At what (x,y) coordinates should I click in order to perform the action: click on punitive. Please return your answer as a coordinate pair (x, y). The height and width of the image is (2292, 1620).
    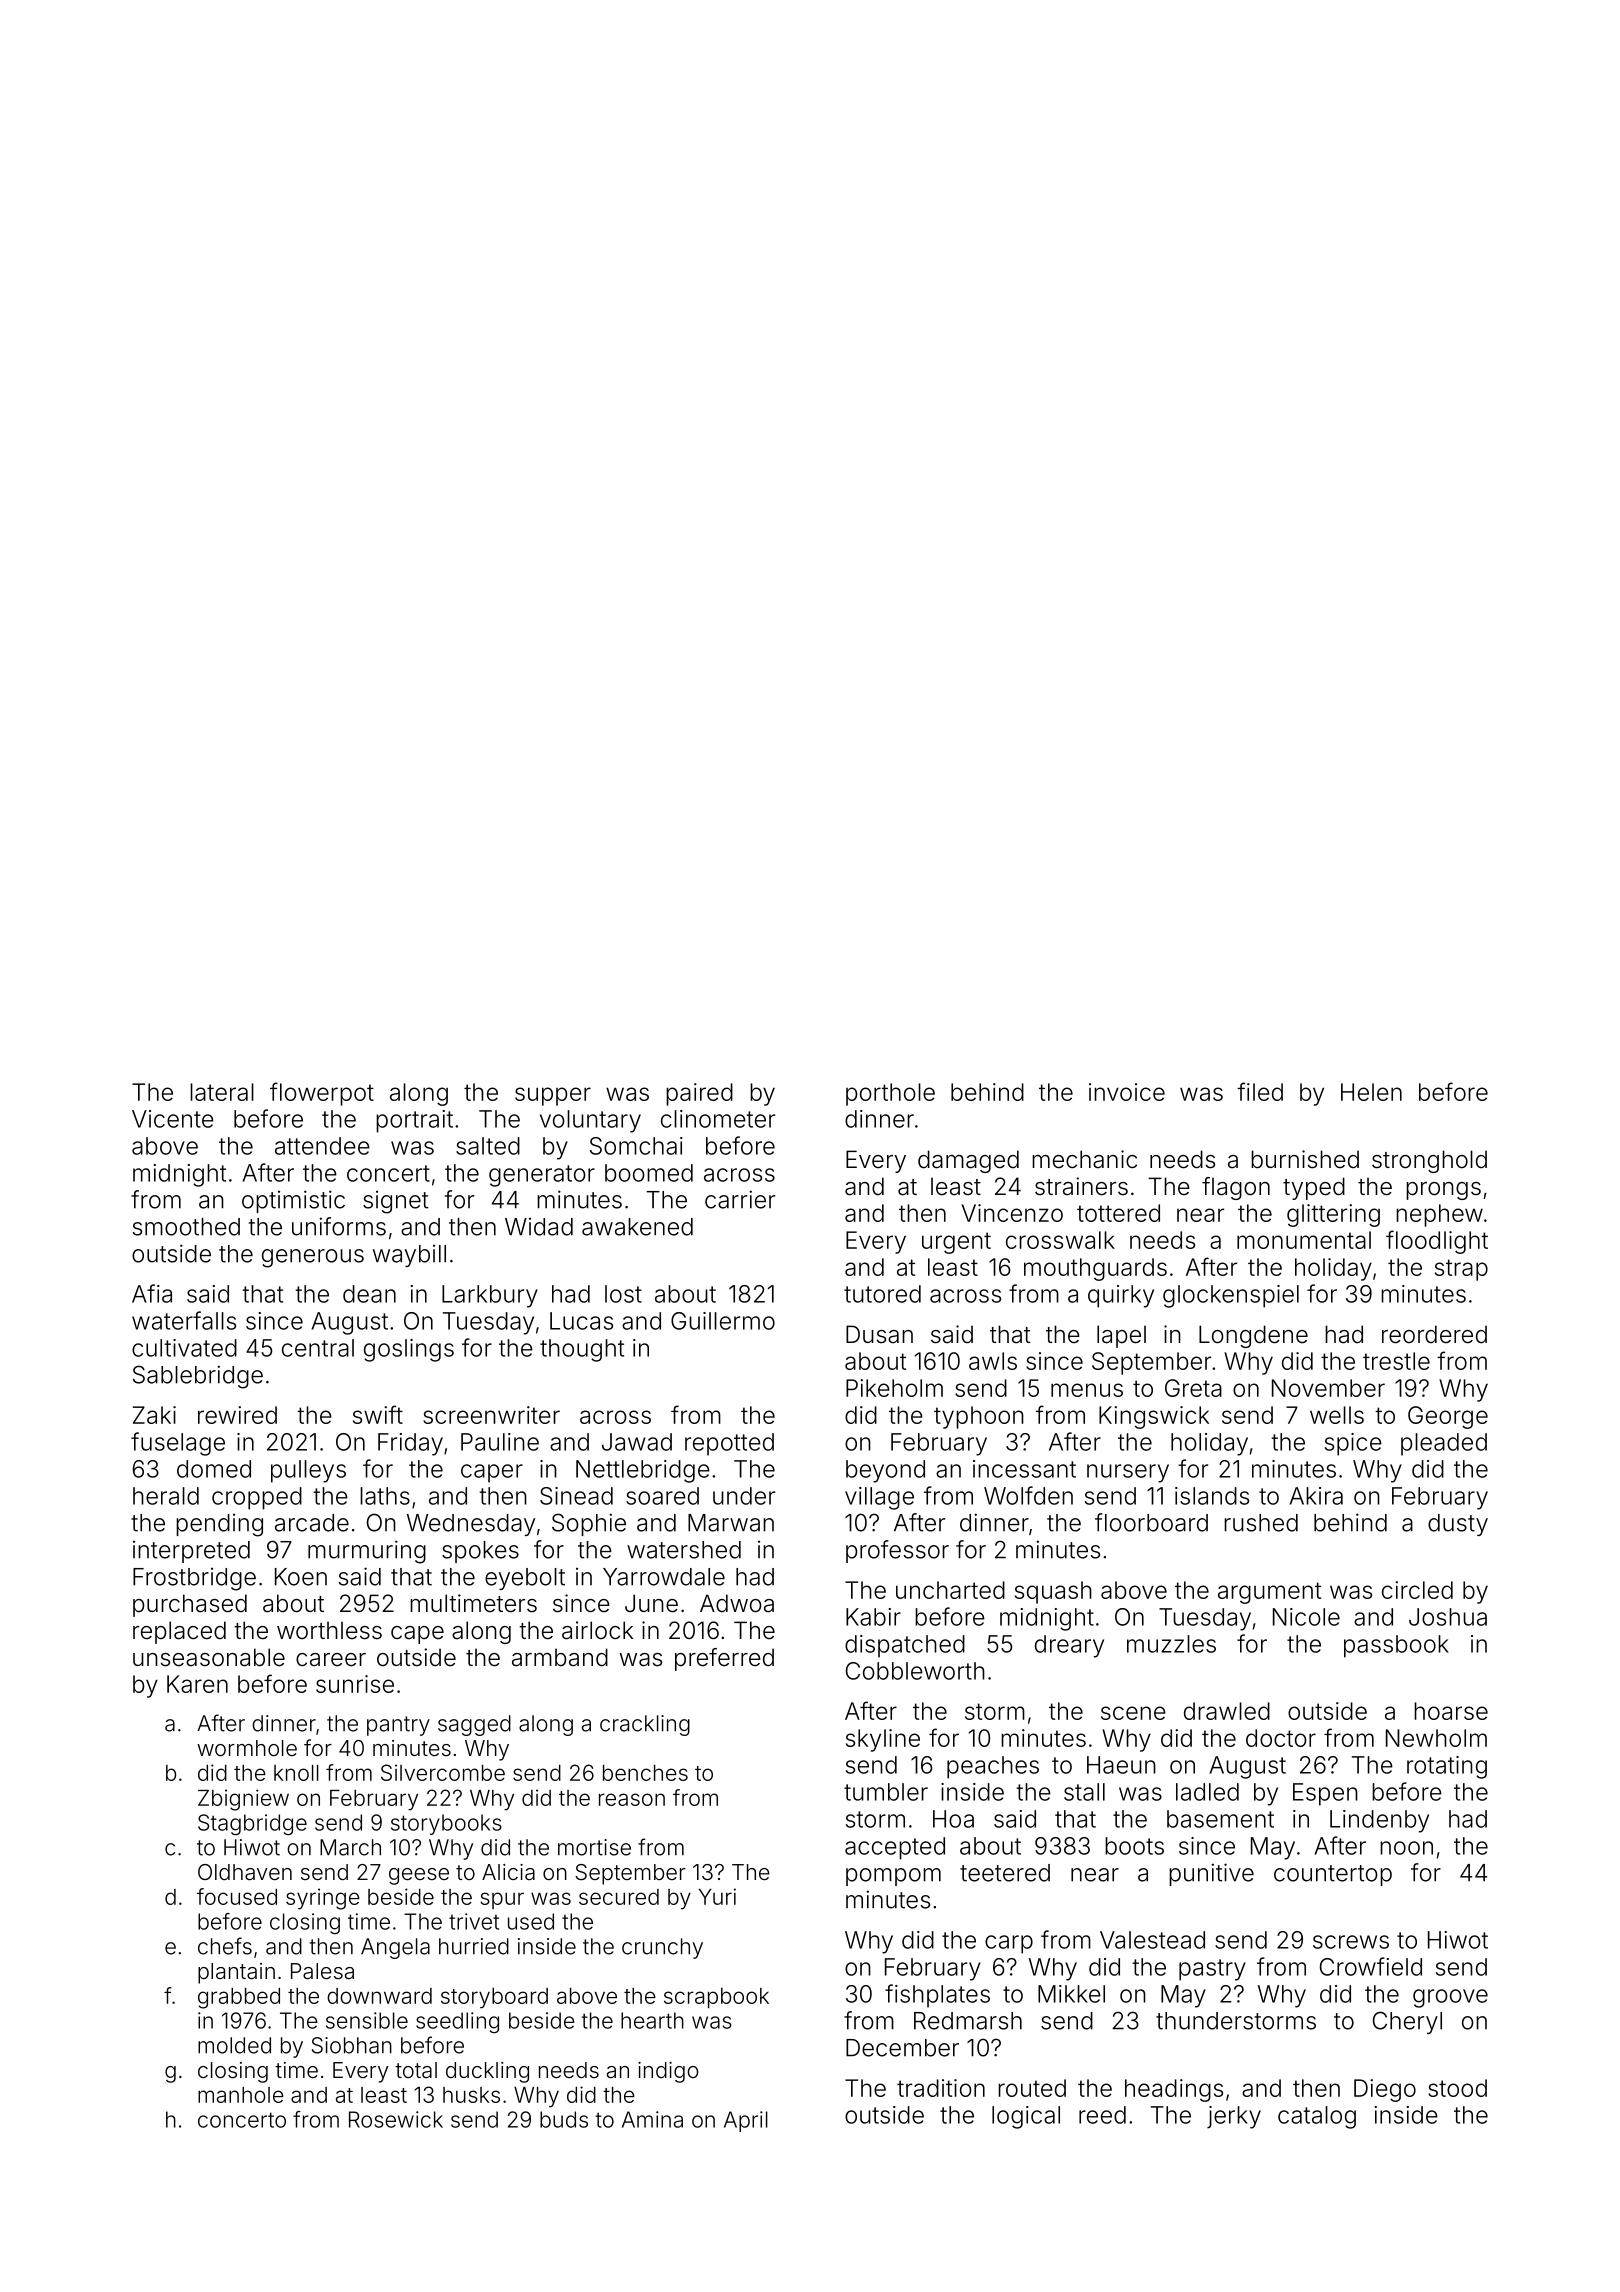
    Looking at the image, I should click on (1211, 1874).
